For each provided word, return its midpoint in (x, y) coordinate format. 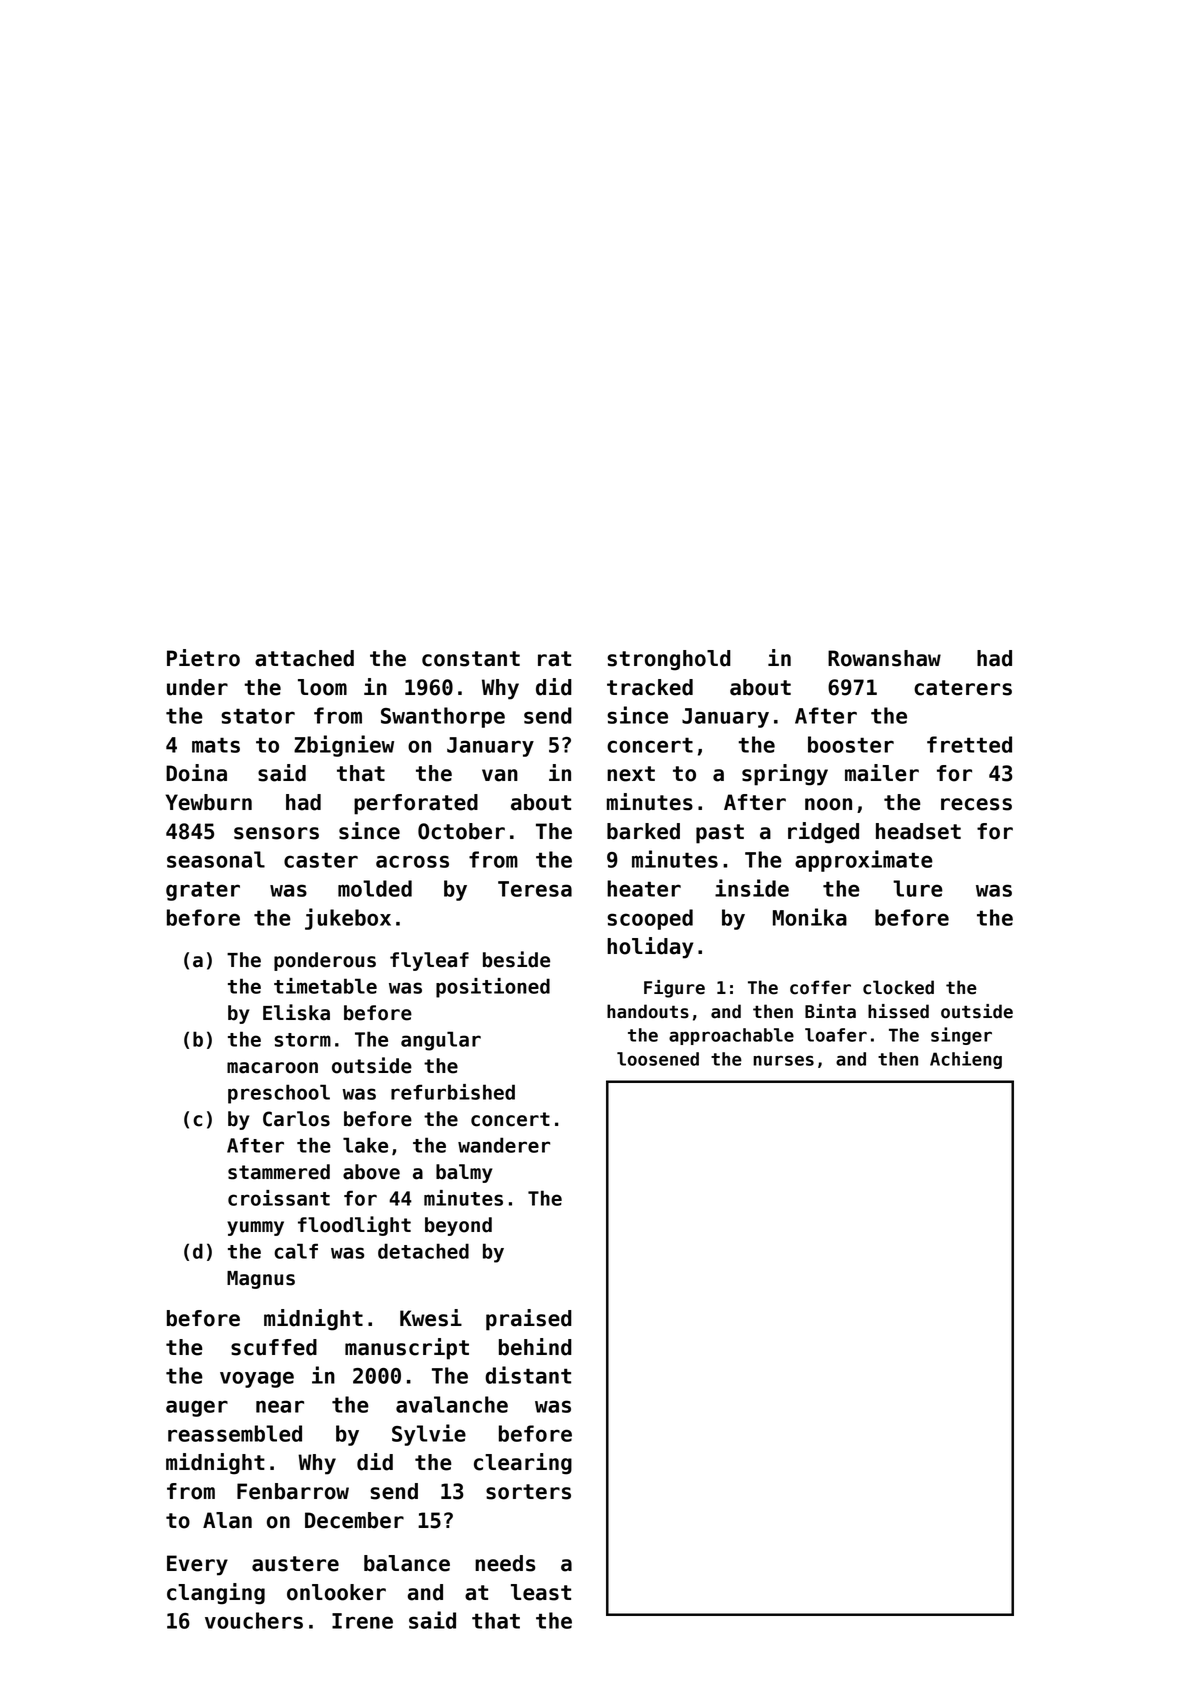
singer (961, 1036)
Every (197, 1565)
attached (304, 658)
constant (471, 659)
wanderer (504, 1145)
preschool (279, 1094)
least (541, 1592)
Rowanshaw (884, 658)
